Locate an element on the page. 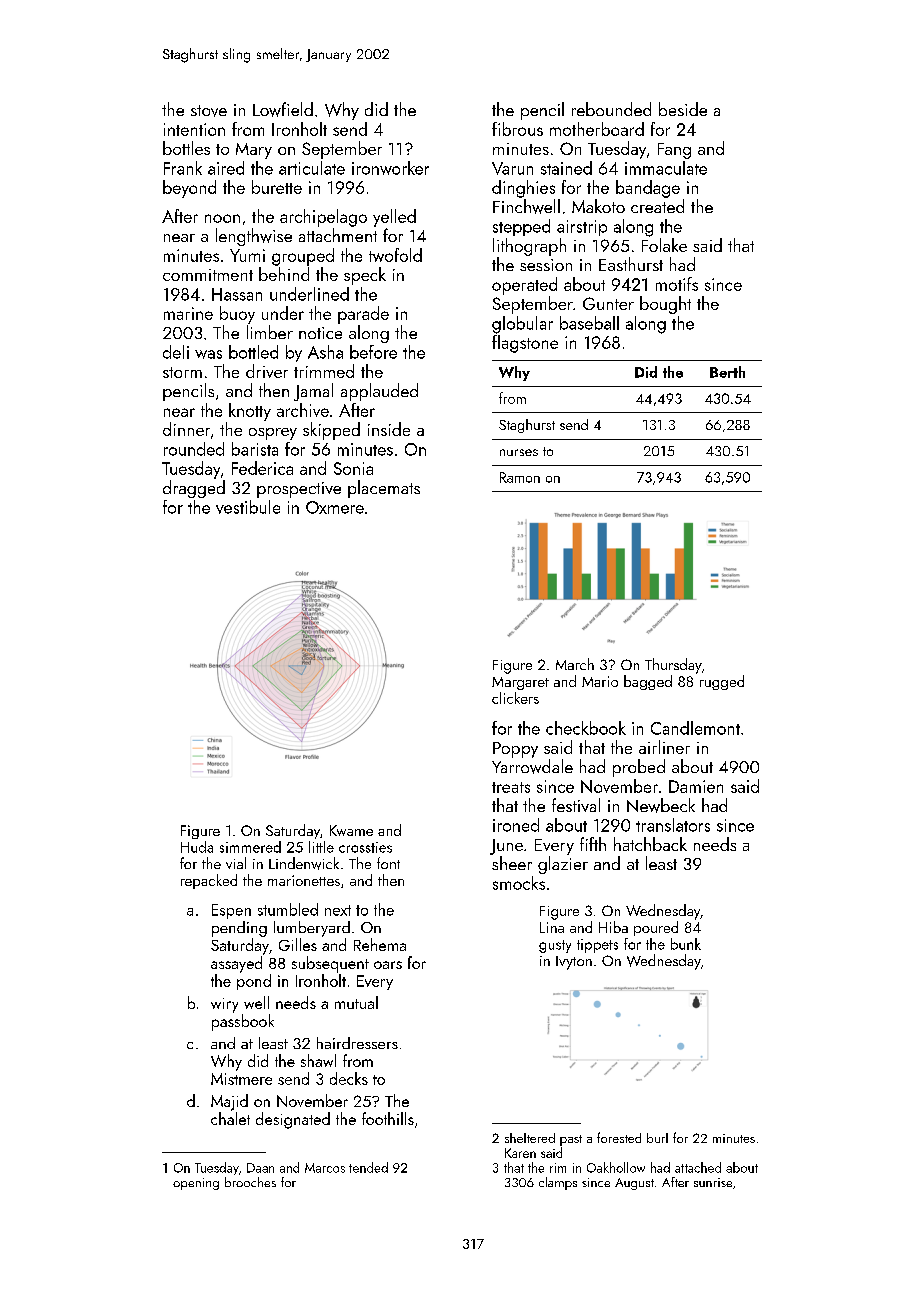  fibrous is located at coordinates (517, 129).
